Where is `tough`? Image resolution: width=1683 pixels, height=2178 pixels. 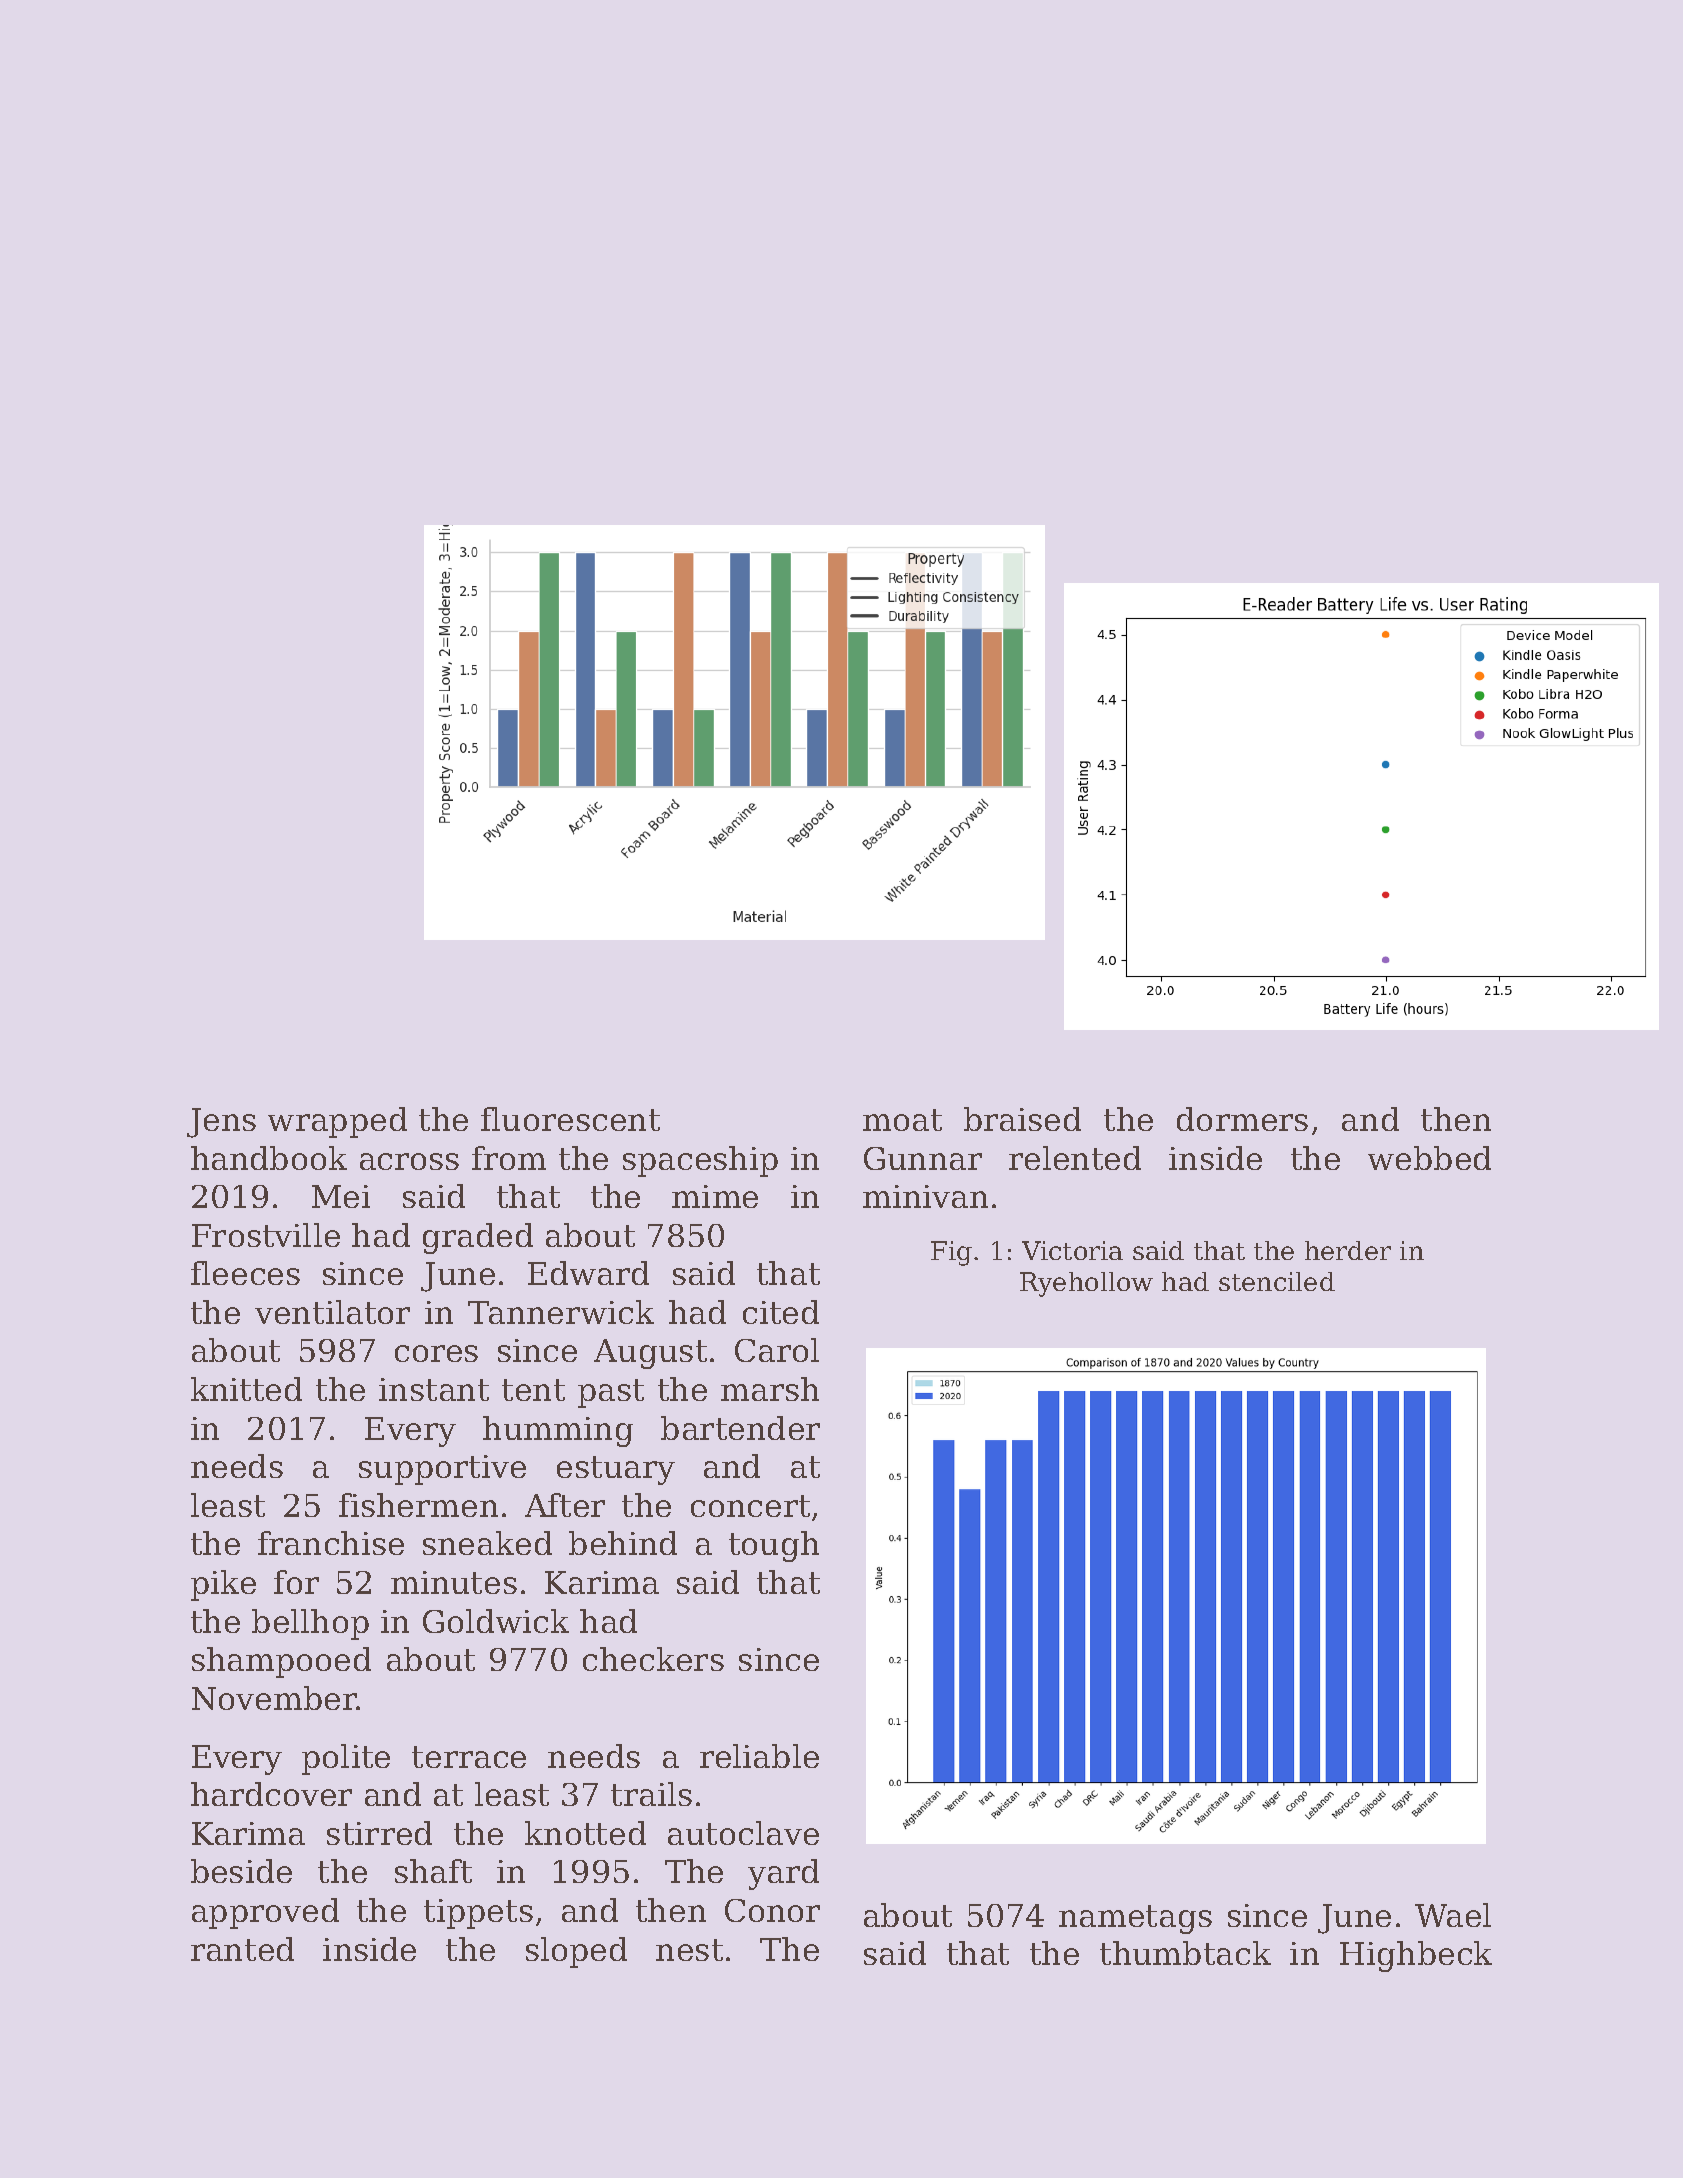 tough is located at coordinates (774, 1546).
